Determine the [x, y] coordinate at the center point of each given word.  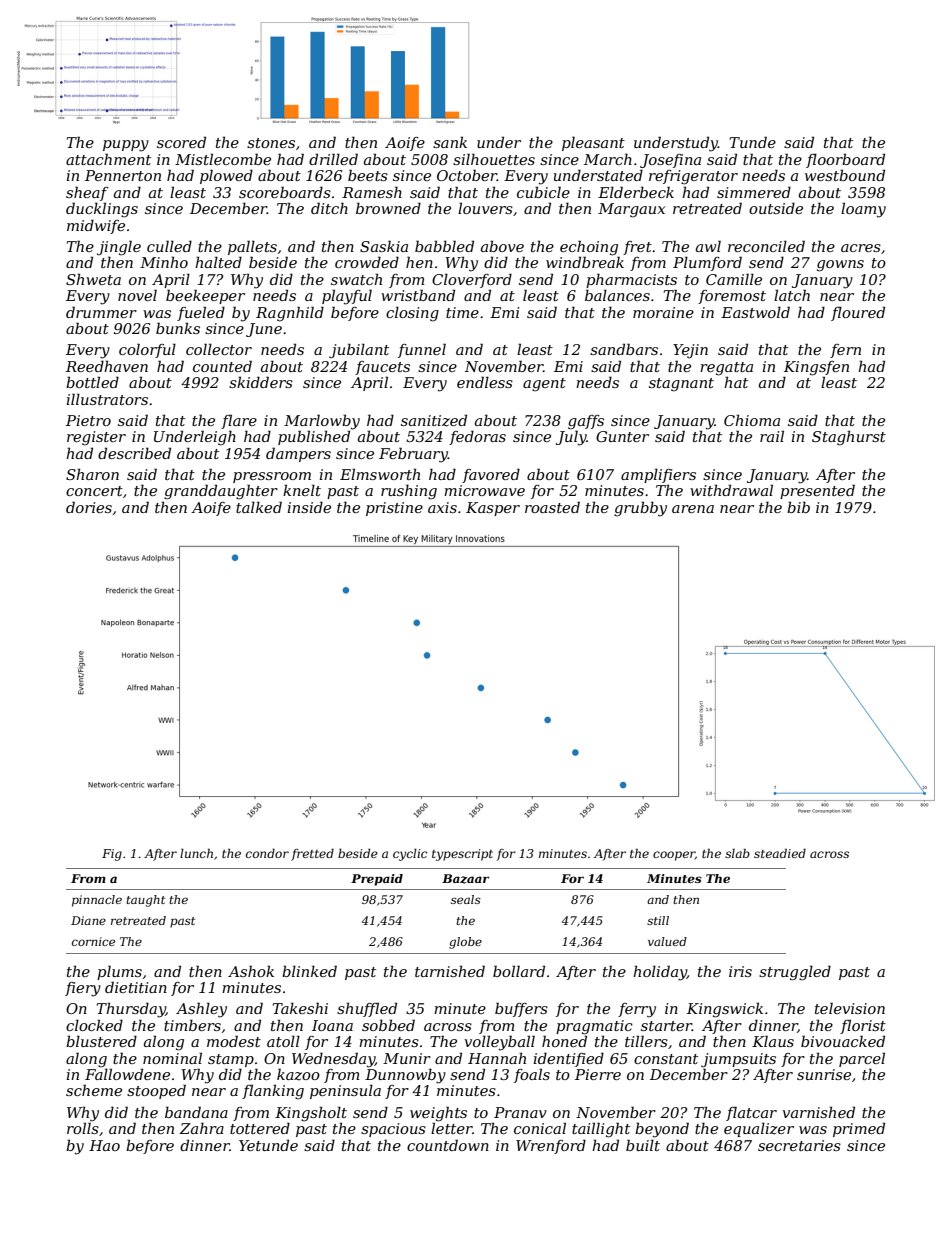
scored [181, 142]
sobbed [388, 1025]
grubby [640, 509]
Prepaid [377, 880]
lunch [196, 853]
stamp [231, 1060]
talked [259, 507]
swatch [356, 279]
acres [861, 248]
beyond [662, 1130]
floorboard [845, 160]
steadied [780, 853]
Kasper [493, 509]
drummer [101, 312]
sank [450, 142]
